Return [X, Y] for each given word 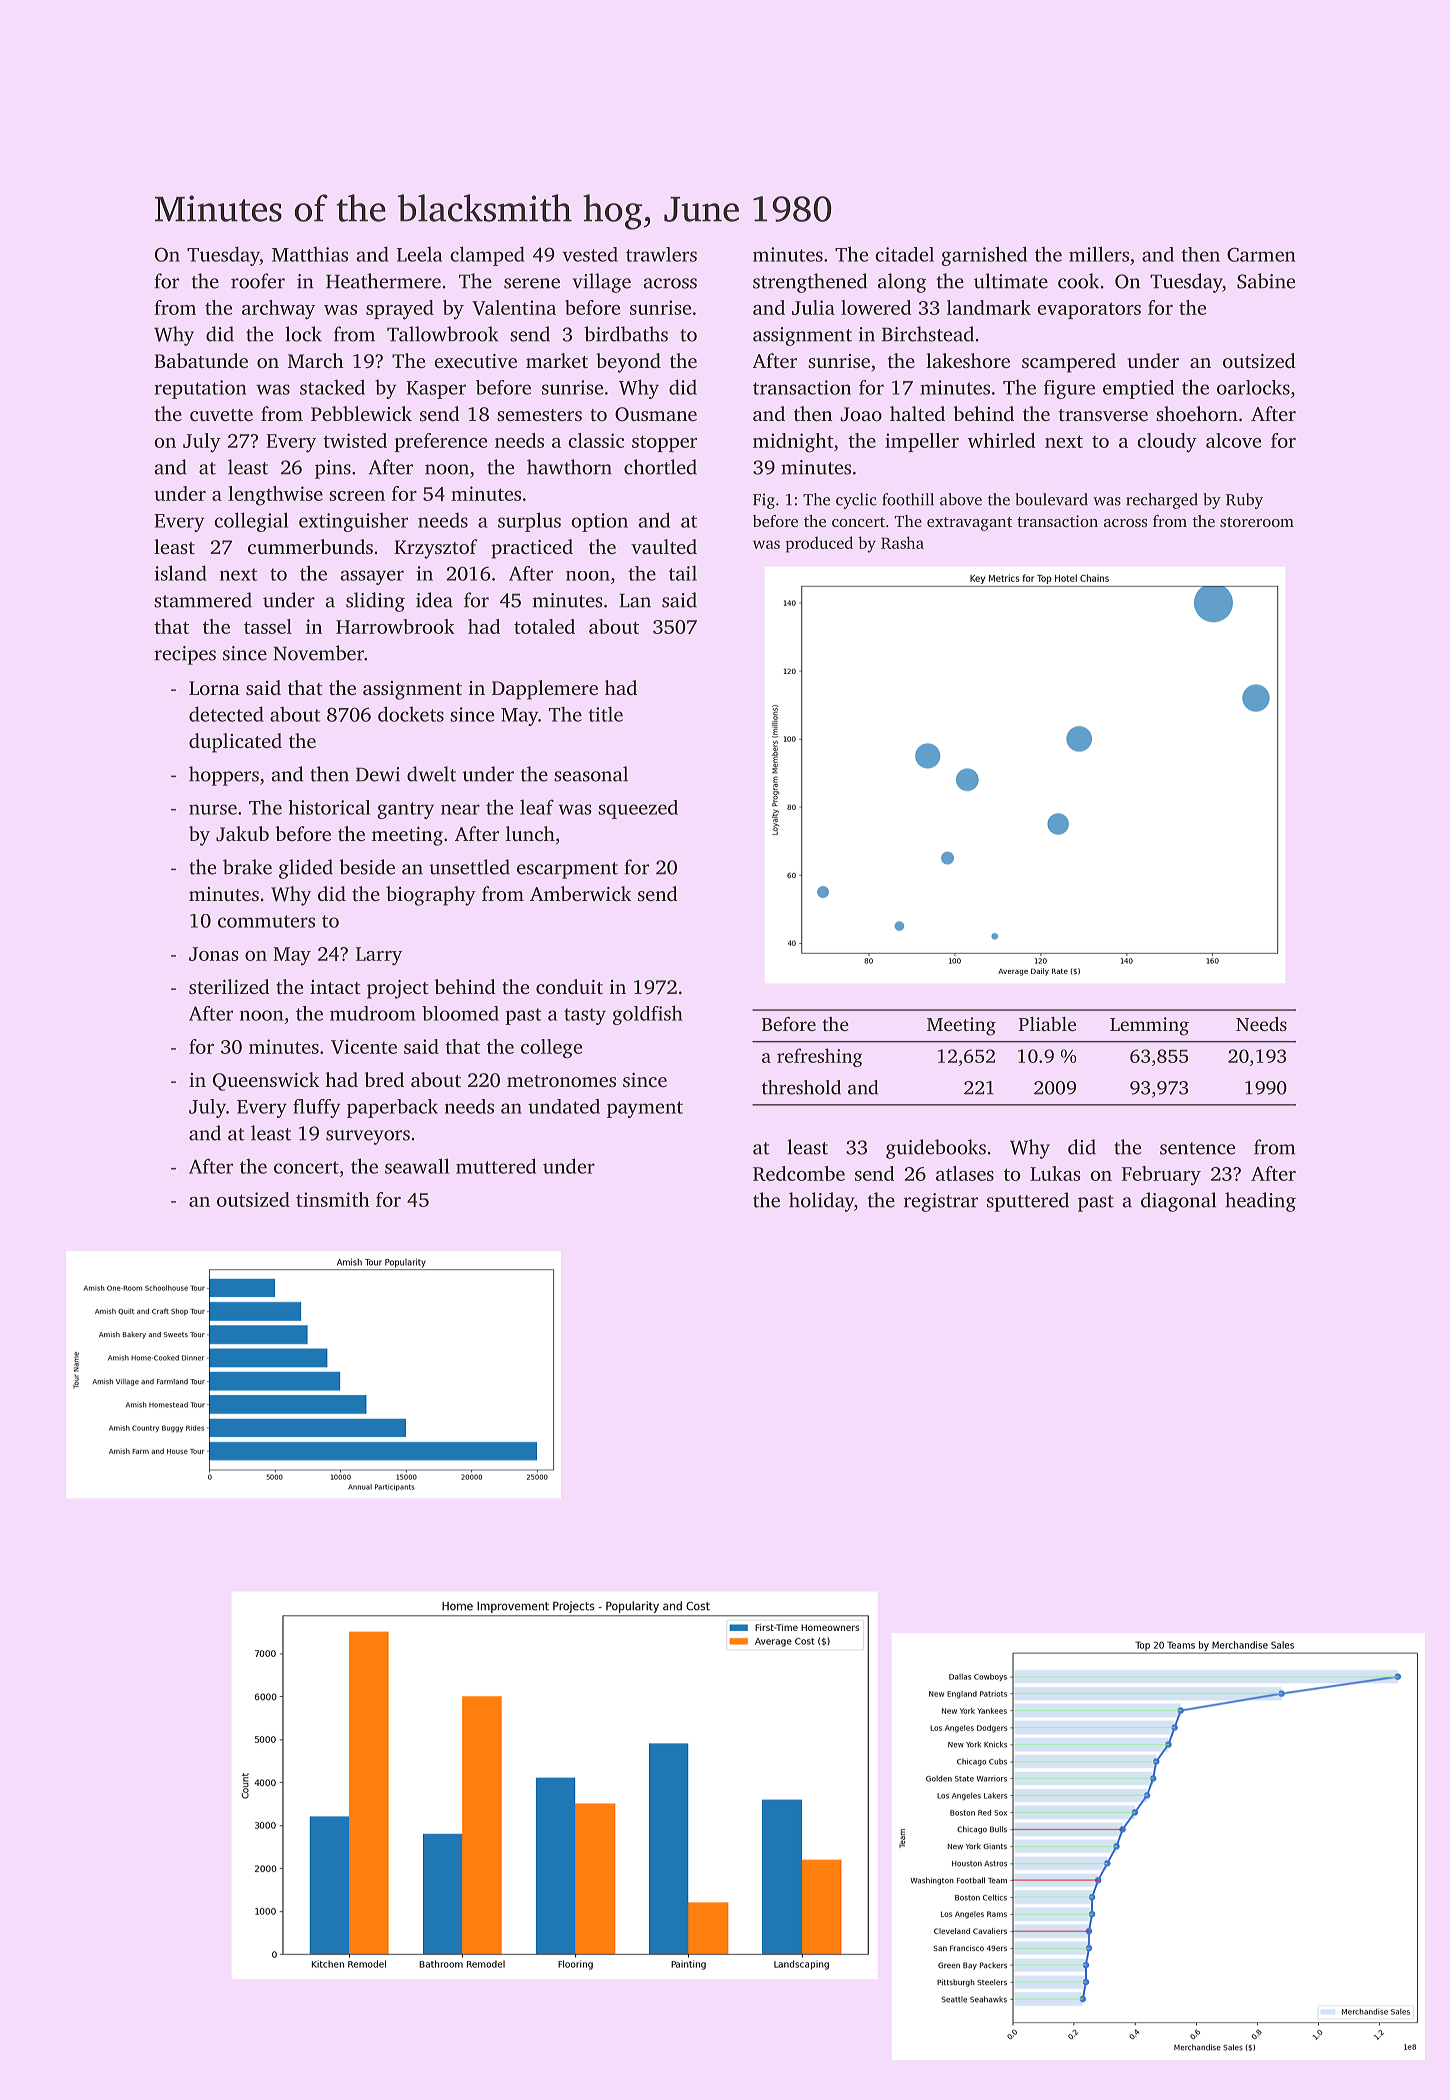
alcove [1233, 440]
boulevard [1051, 499]
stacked [332, 387]
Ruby [1244, 501]
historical [329, 807]
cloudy [1167, 443]
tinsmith [333, 1199]
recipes [185, 655]
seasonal [591, 774]
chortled [660, 467]
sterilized [229, 986]
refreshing [819, 1057]
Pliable [1047, 1024]
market [557, 360]
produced [819, 544]
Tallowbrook [443, 334]
